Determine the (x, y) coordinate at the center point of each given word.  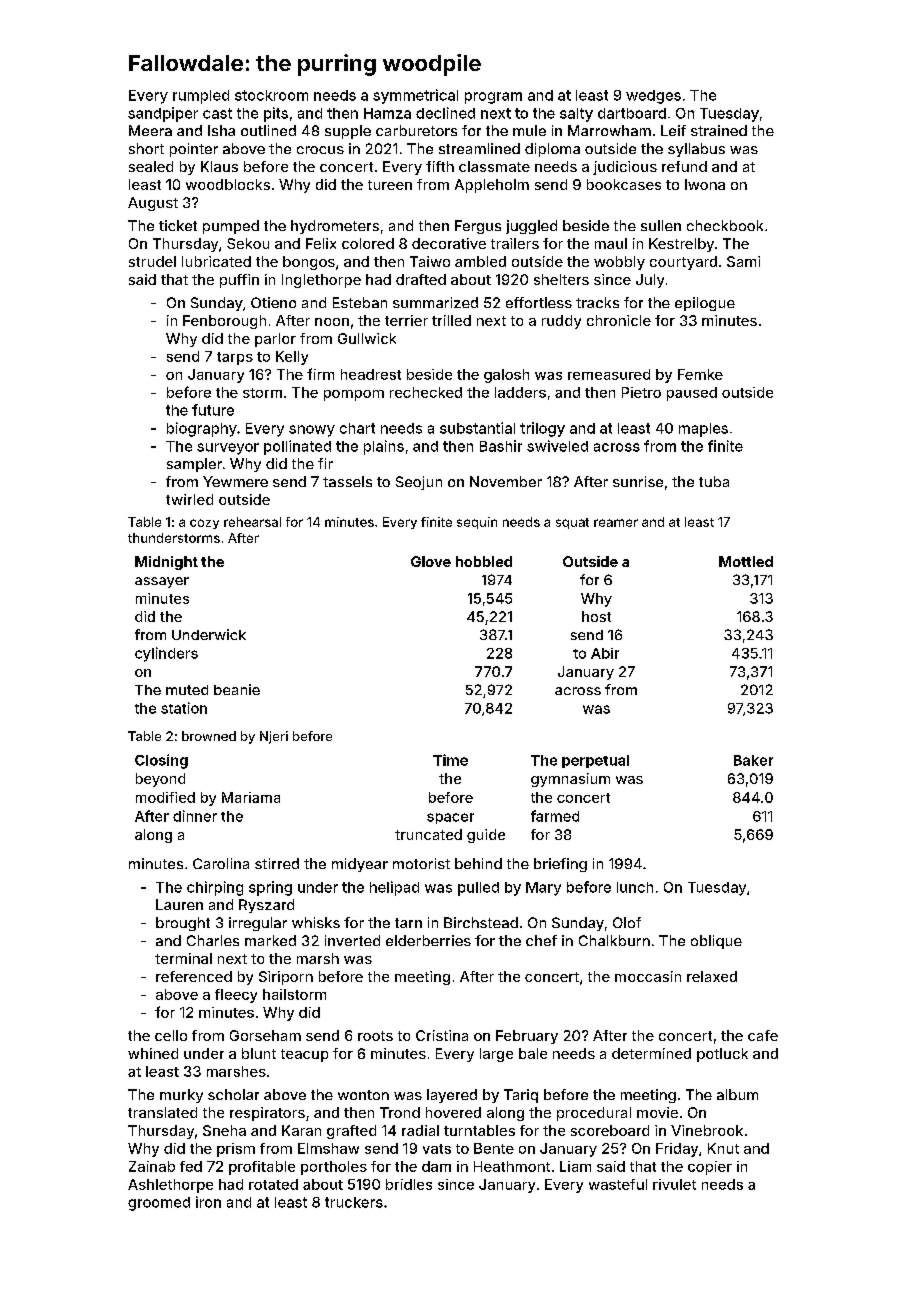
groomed (159, 1204)
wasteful (618, 1184)
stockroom (271, 95)
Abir (605, 653)
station (184, 708)
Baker (753, 760)
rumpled (201, 97)
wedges (653, 97)
